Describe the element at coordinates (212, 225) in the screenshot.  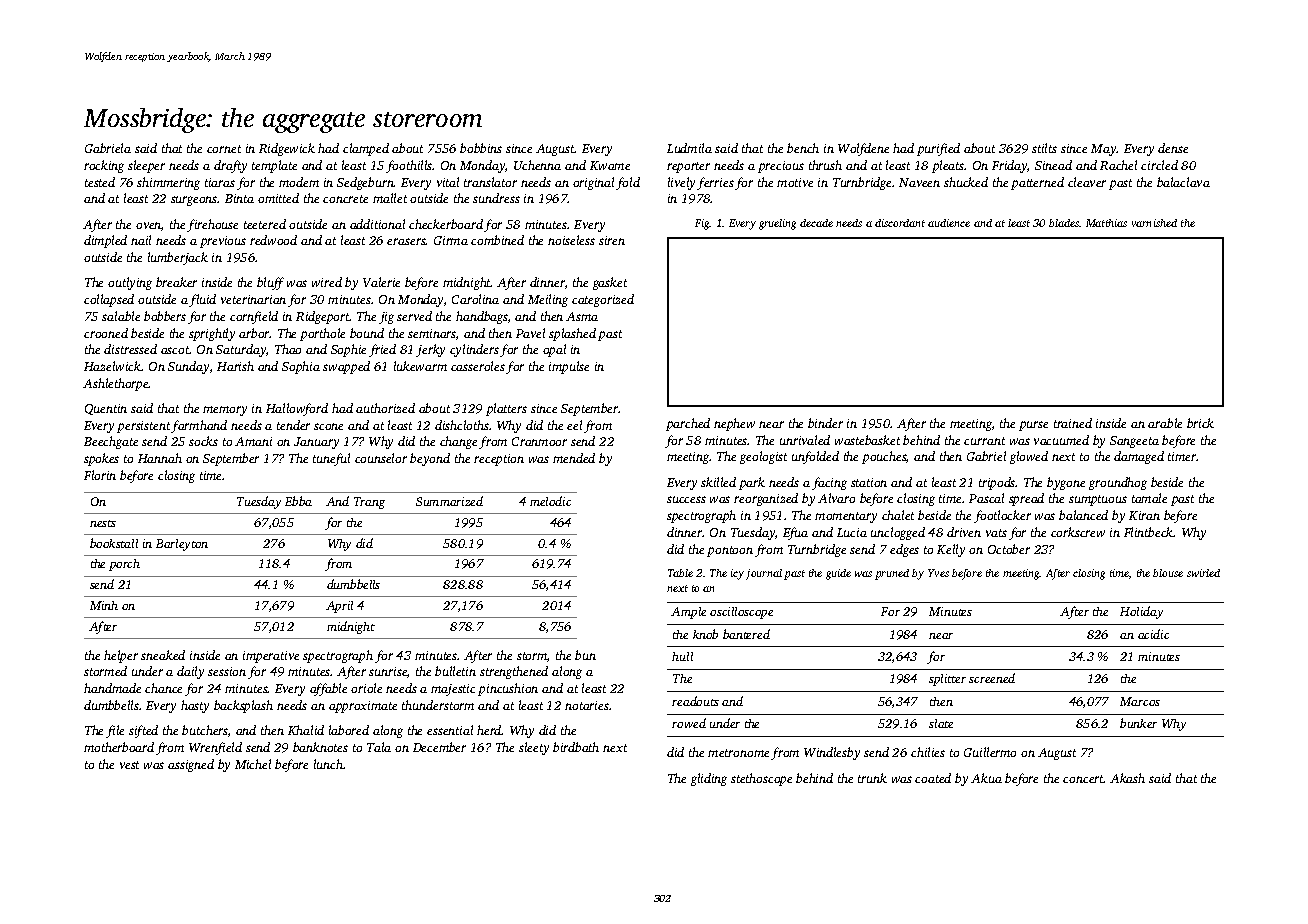
I see `firehouse` at that location.
